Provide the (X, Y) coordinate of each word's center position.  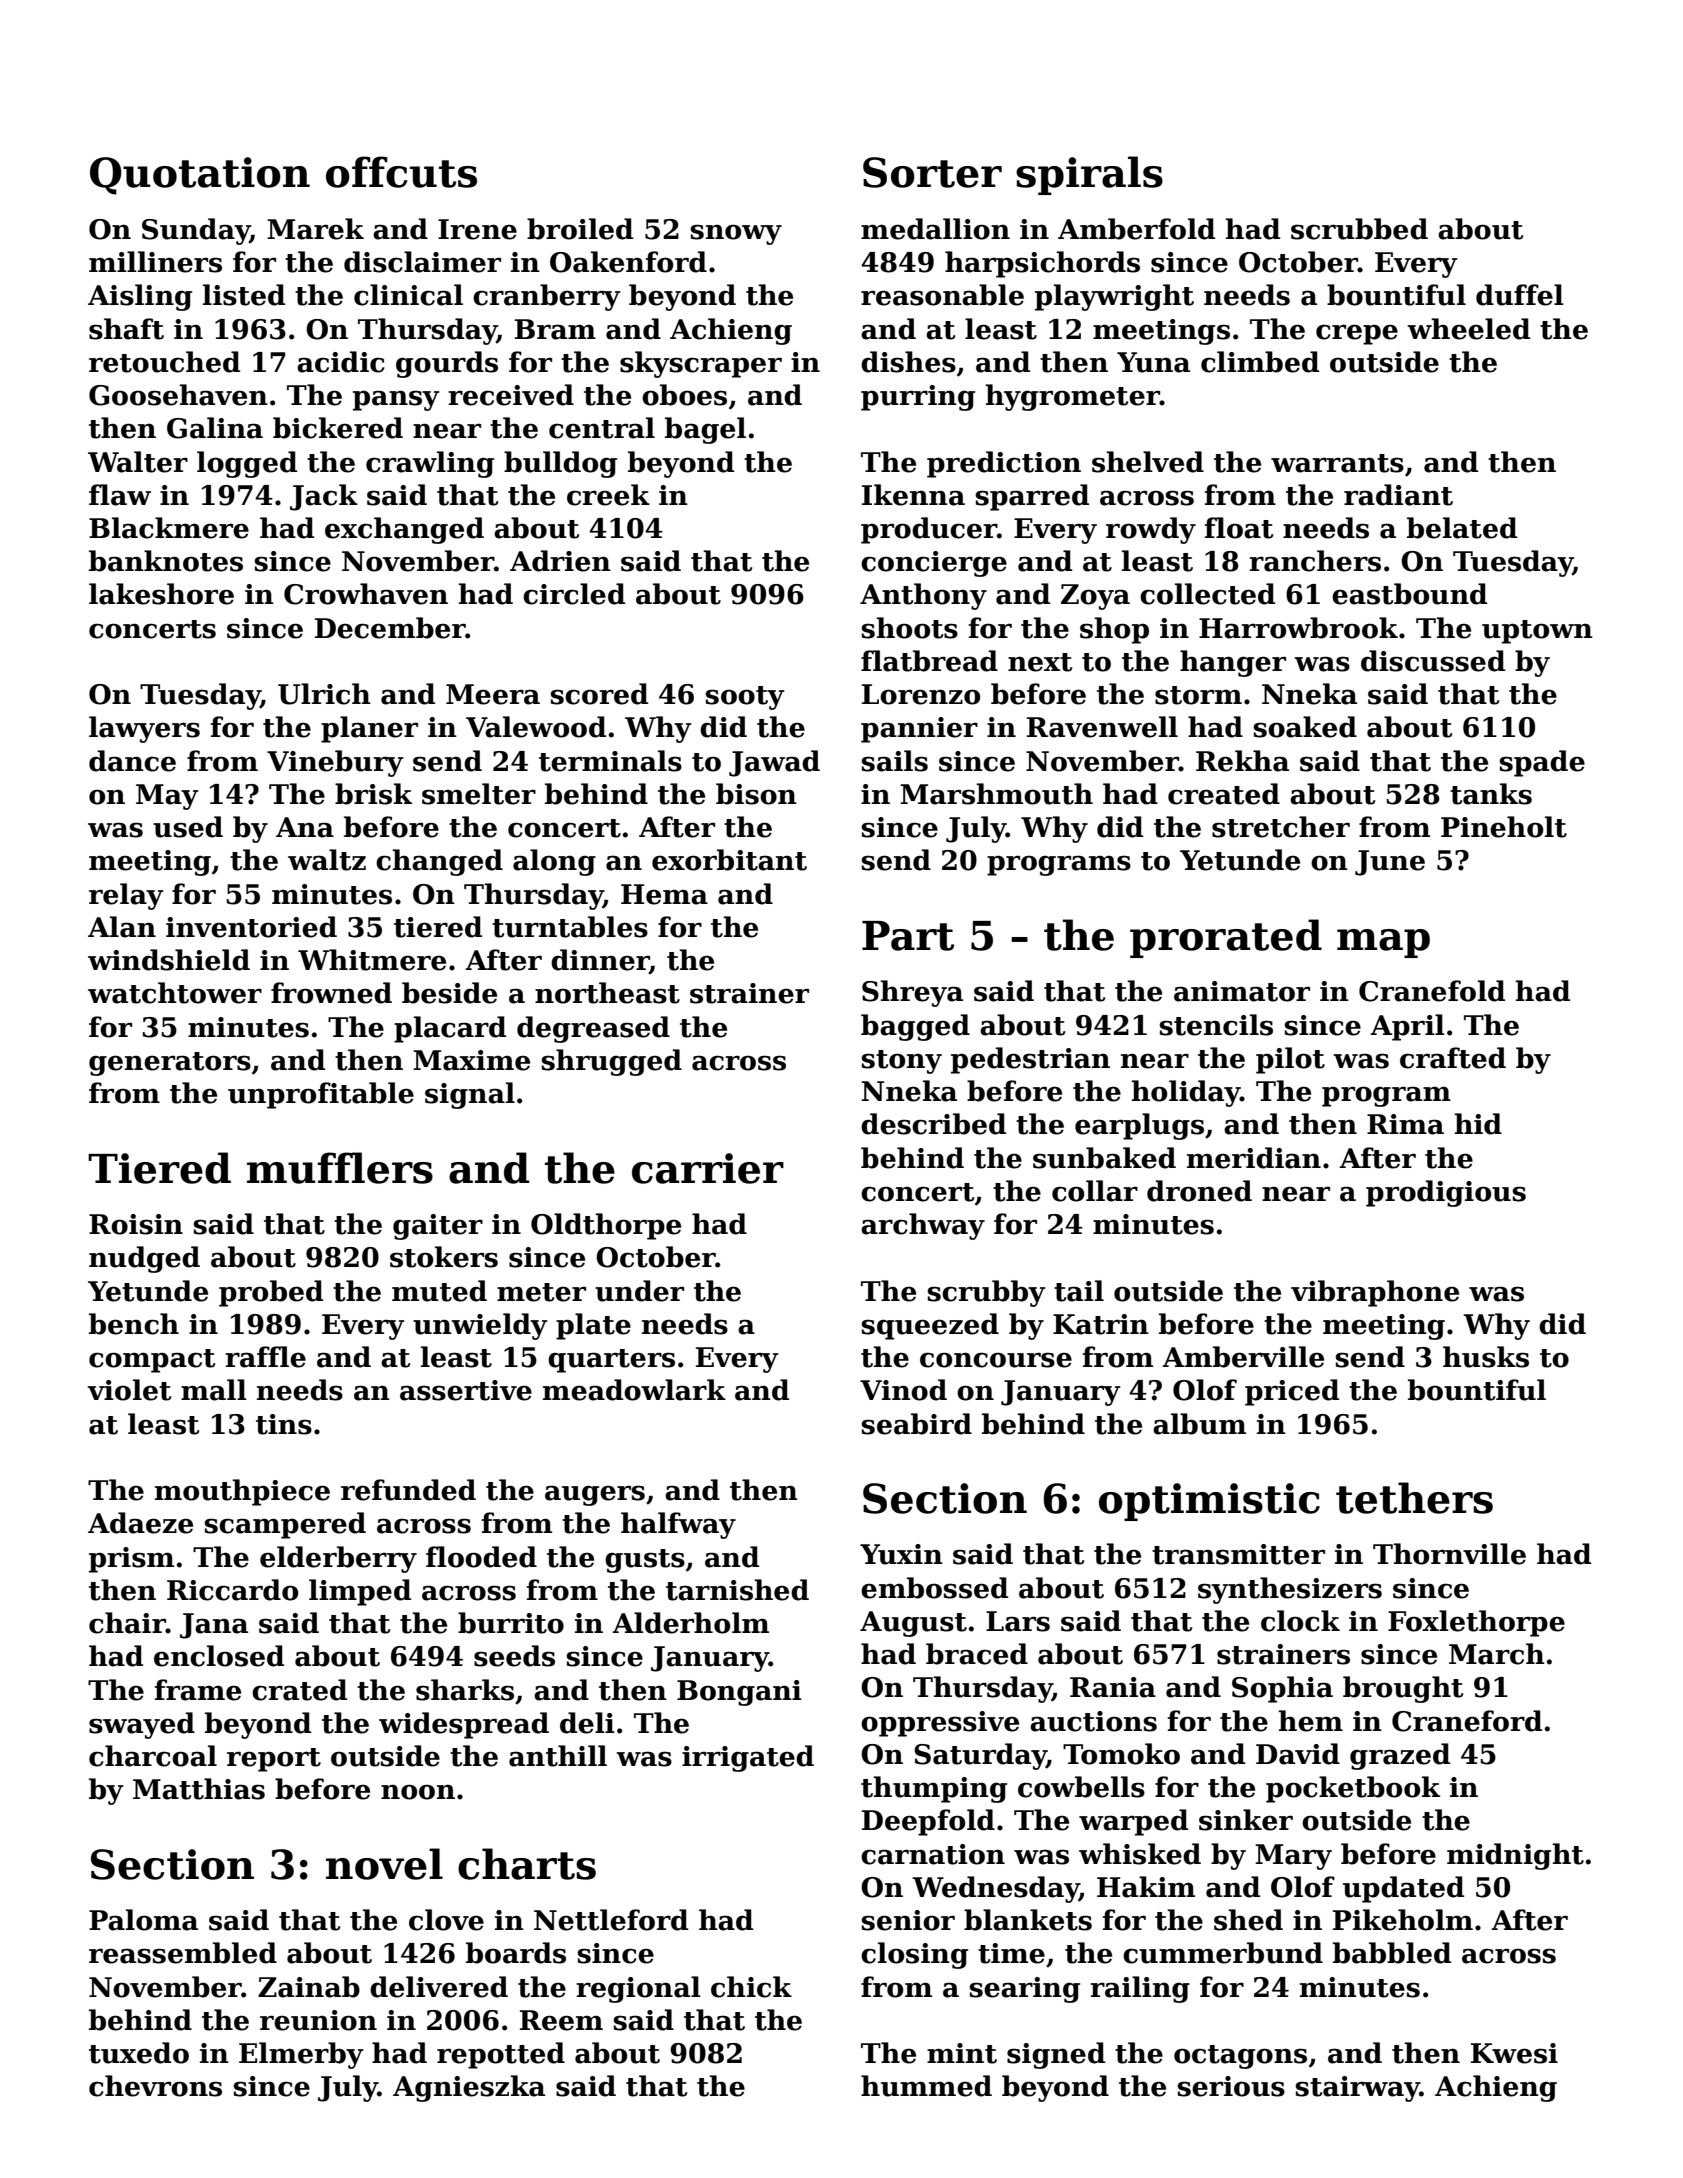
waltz (327, 860)
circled (574, 594)
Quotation (200, 176)
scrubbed (1359, 229)
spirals (1089, 175)
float (1239, 528)
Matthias (199, 1789)
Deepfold (928, 1822)
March (1497, 1654)
